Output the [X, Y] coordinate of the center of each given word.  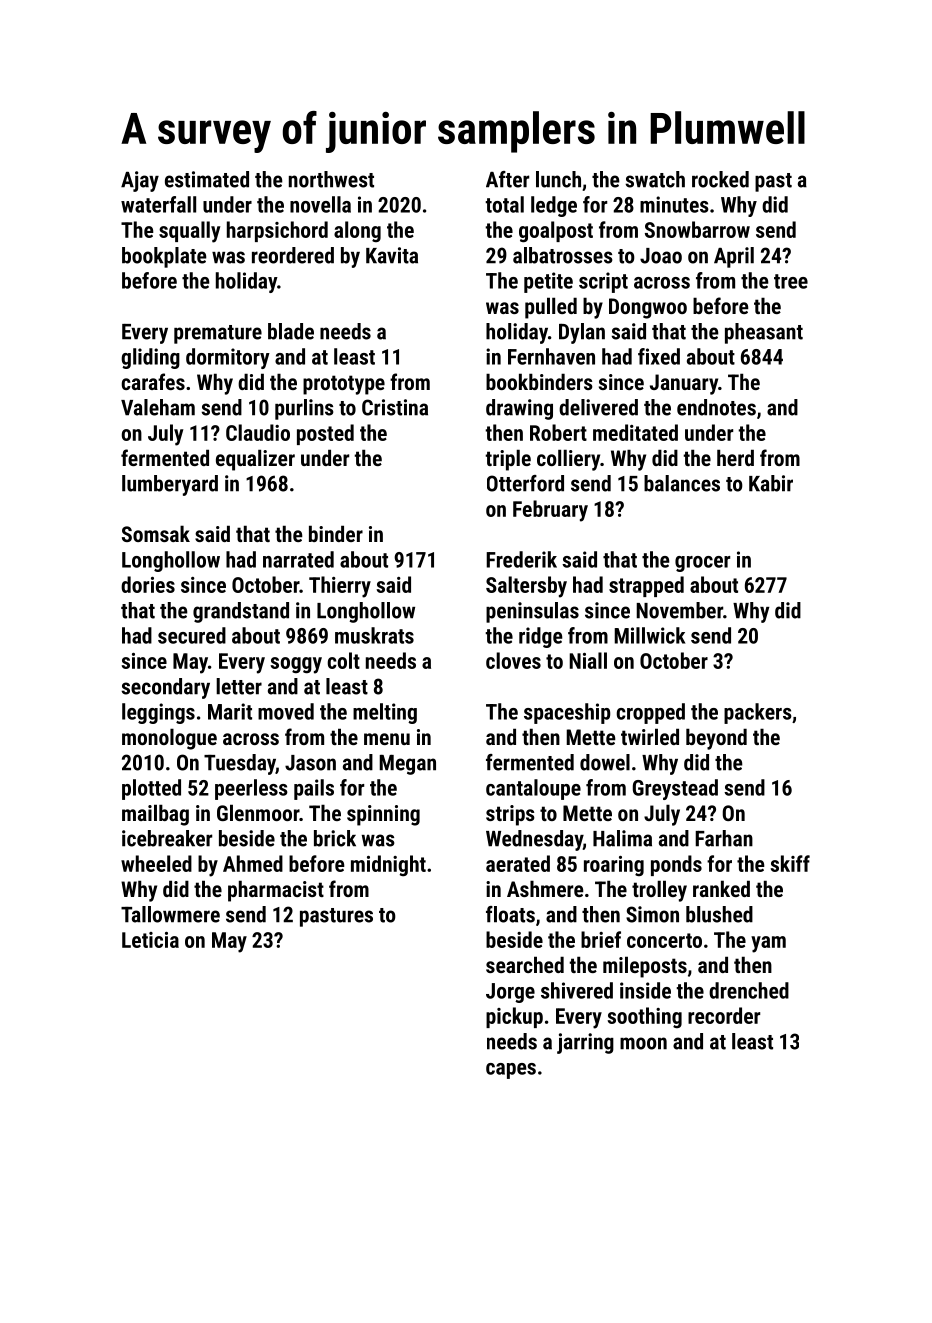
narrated [298, 559]
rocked [720, 179]
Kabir [771, 483]
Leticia [150, 940]
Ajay [140, 181]
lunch [558, 179]
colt [344, 660]
